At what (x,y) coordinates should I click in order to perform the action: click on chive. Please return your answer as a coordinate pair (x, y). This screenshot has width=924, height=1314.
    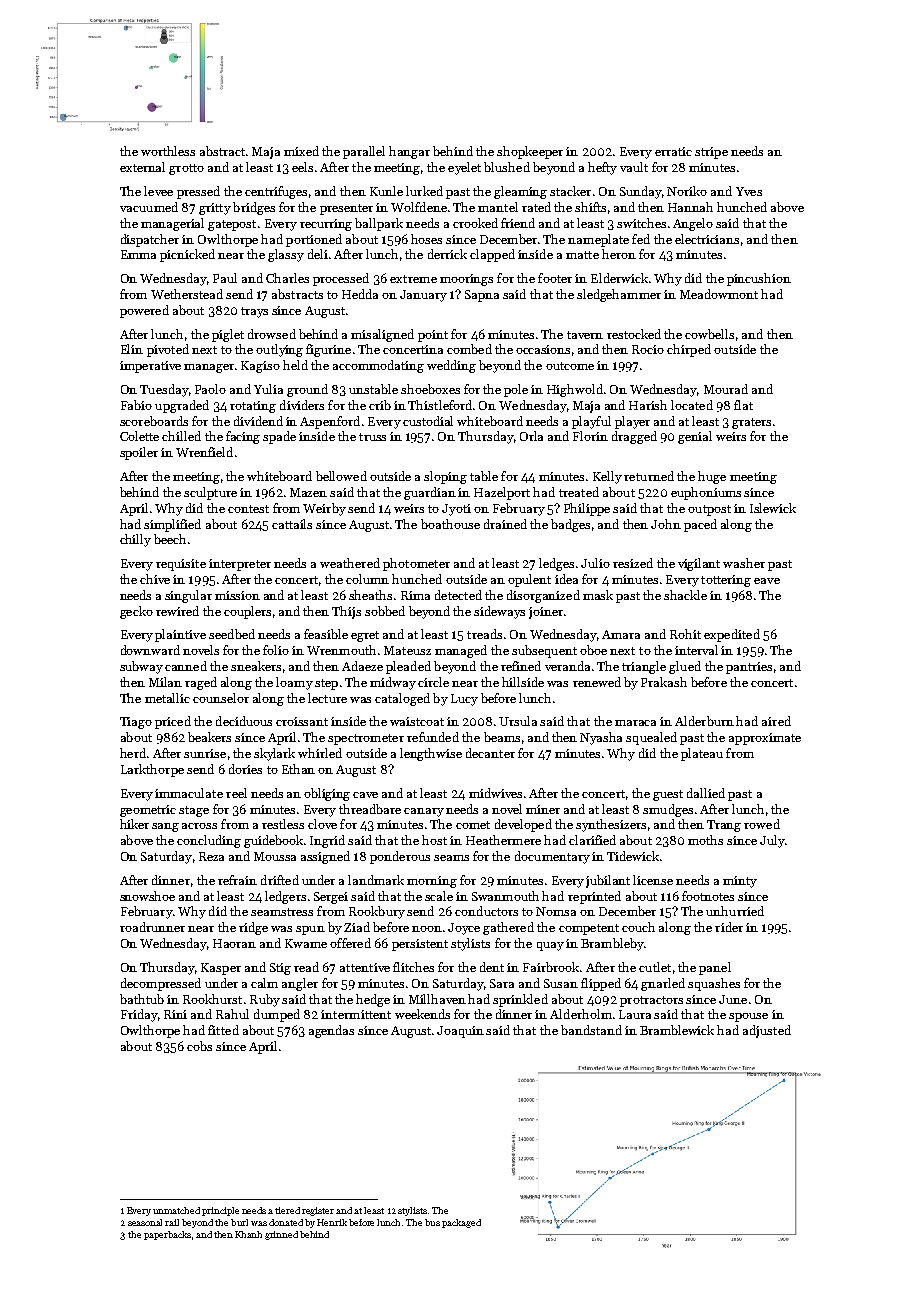
    Looking at the image, I should click on (155, 579).
